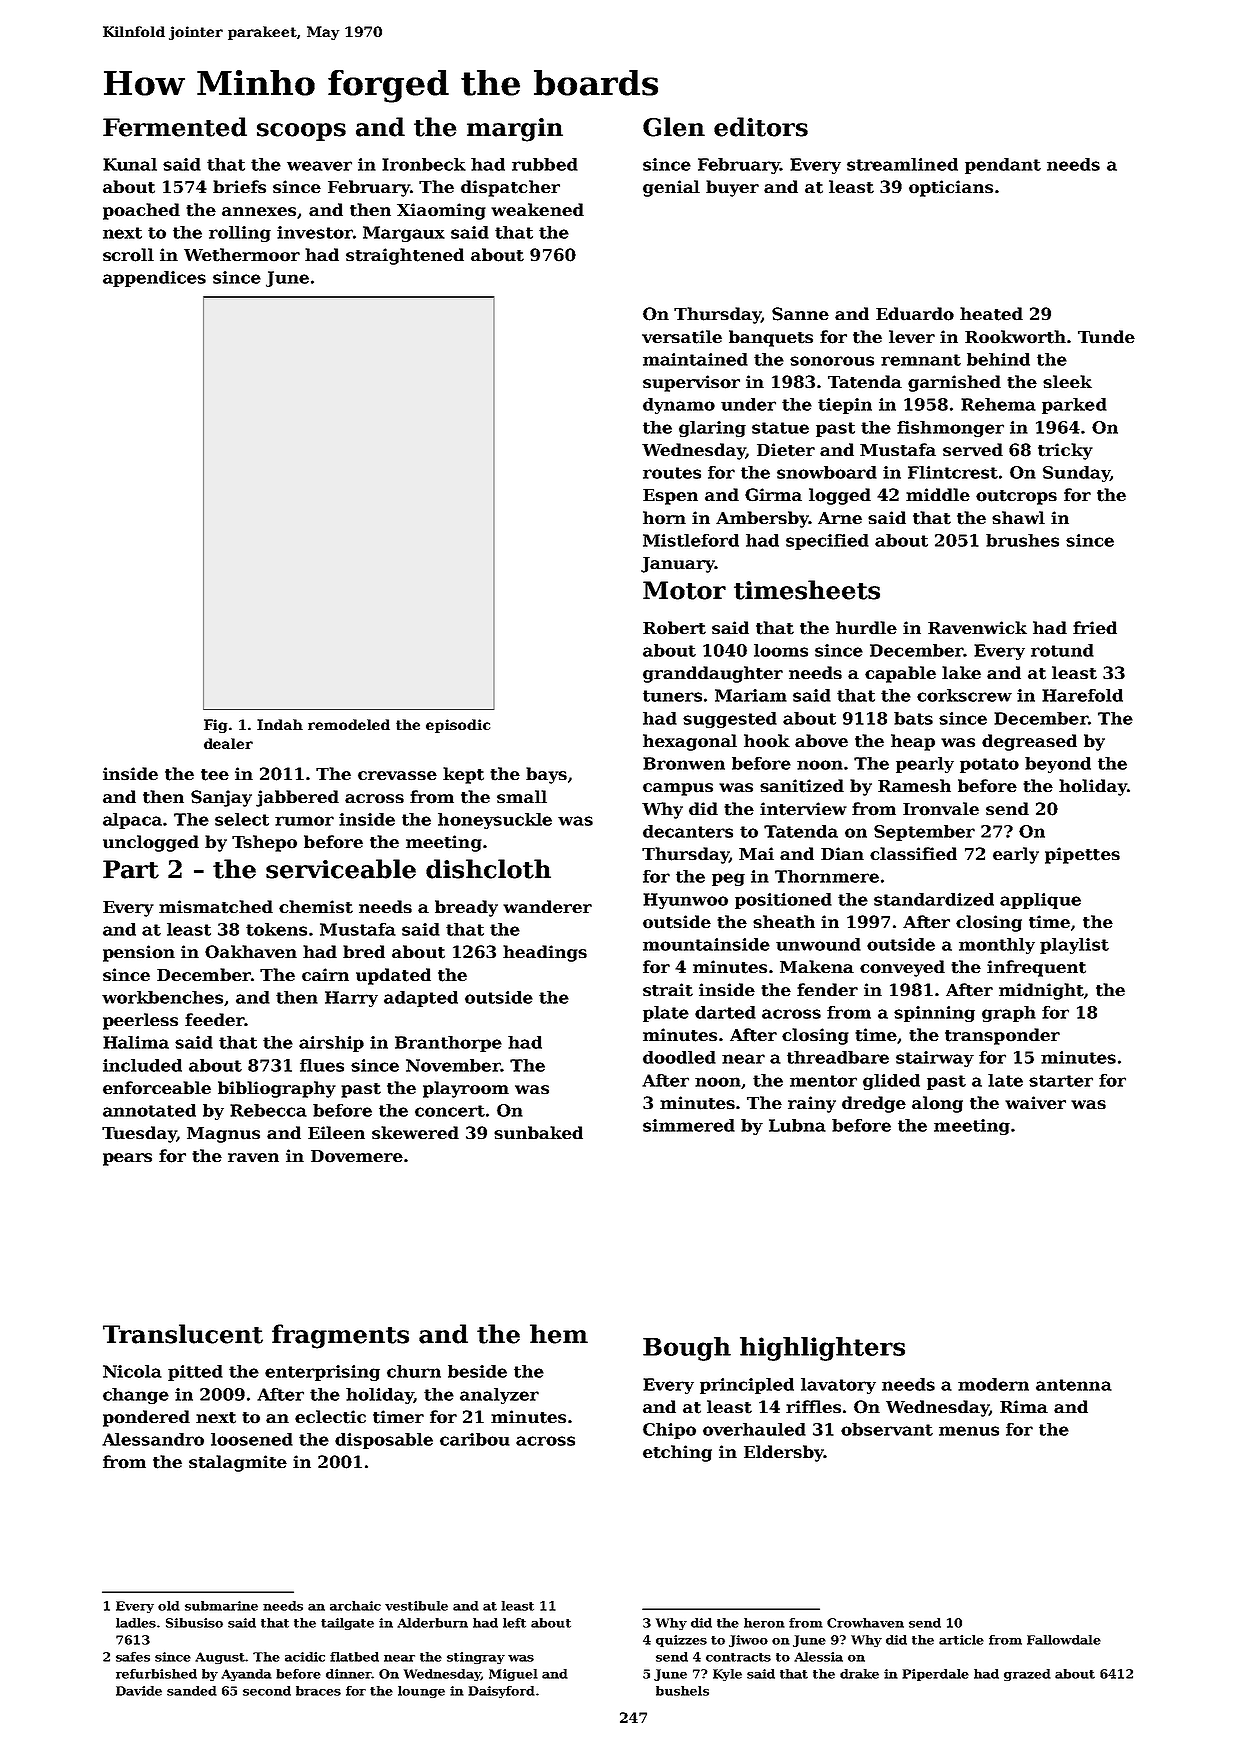 The height and width of the page is (1751, 1238). I want to click on straightened, so click(405, 256).
